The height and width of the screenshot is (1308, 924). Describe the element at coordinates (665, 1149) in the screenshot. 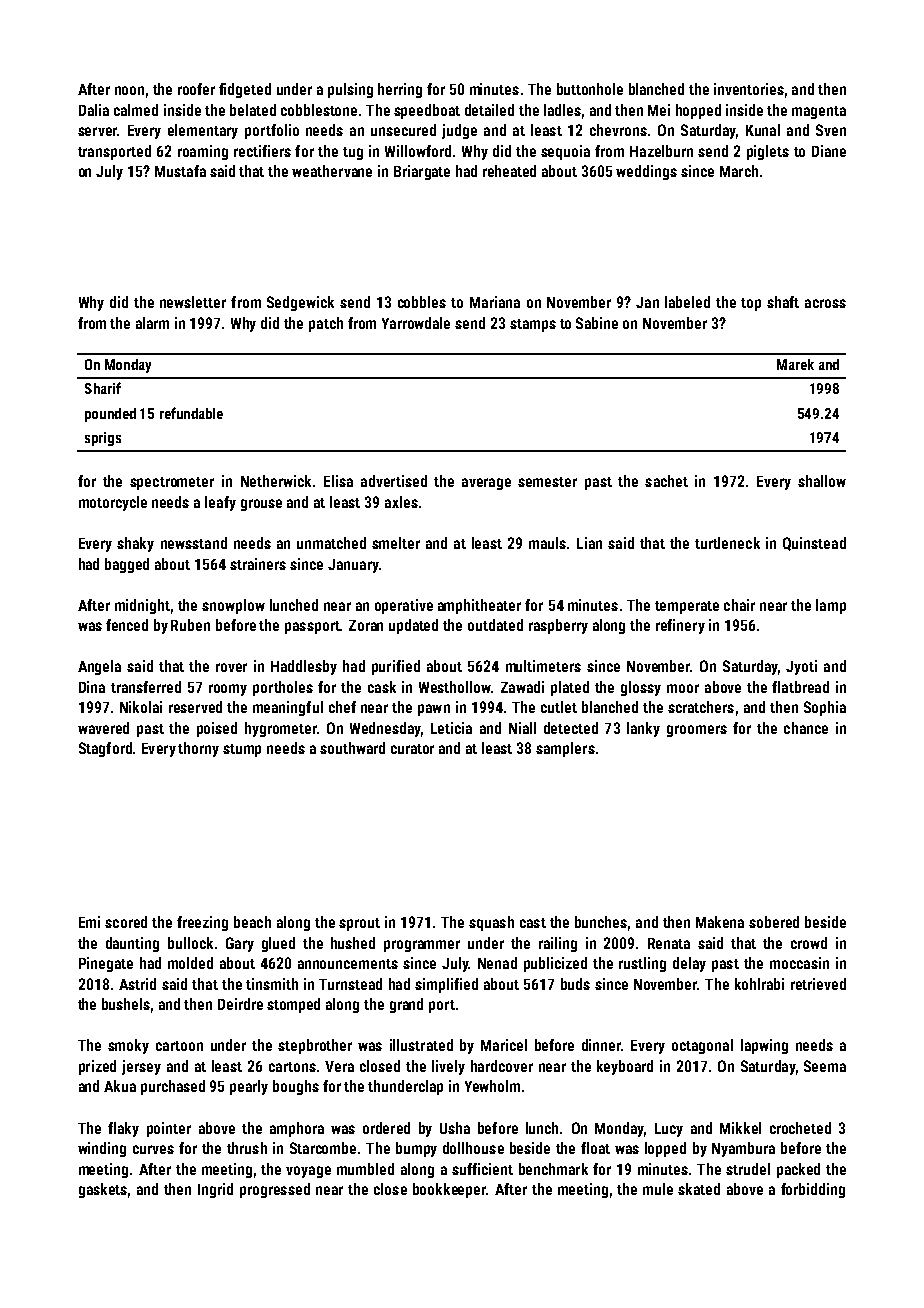

I see `lopped` at that location.
